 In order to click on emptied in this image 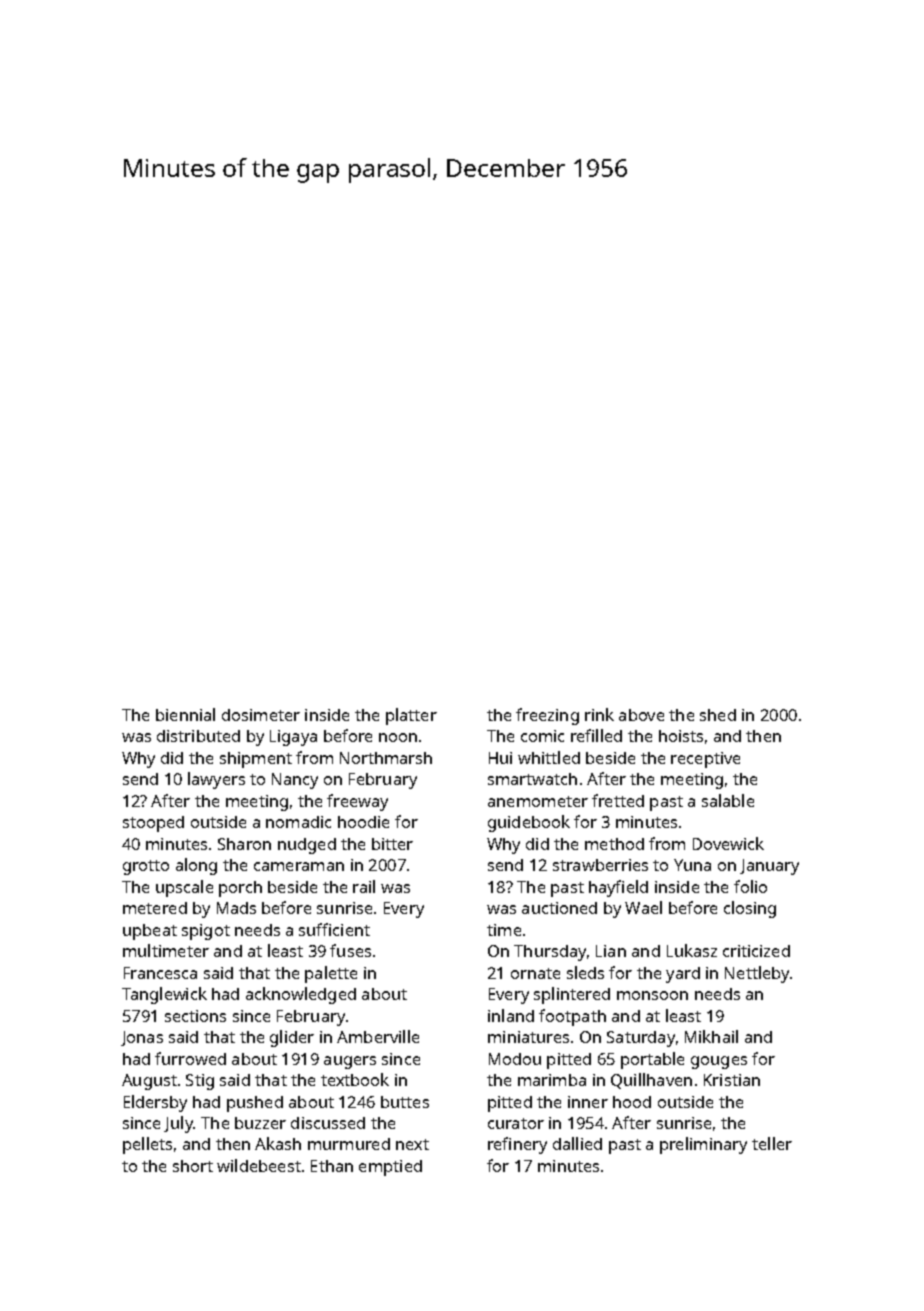, I will do `click(390, 1168)`.
